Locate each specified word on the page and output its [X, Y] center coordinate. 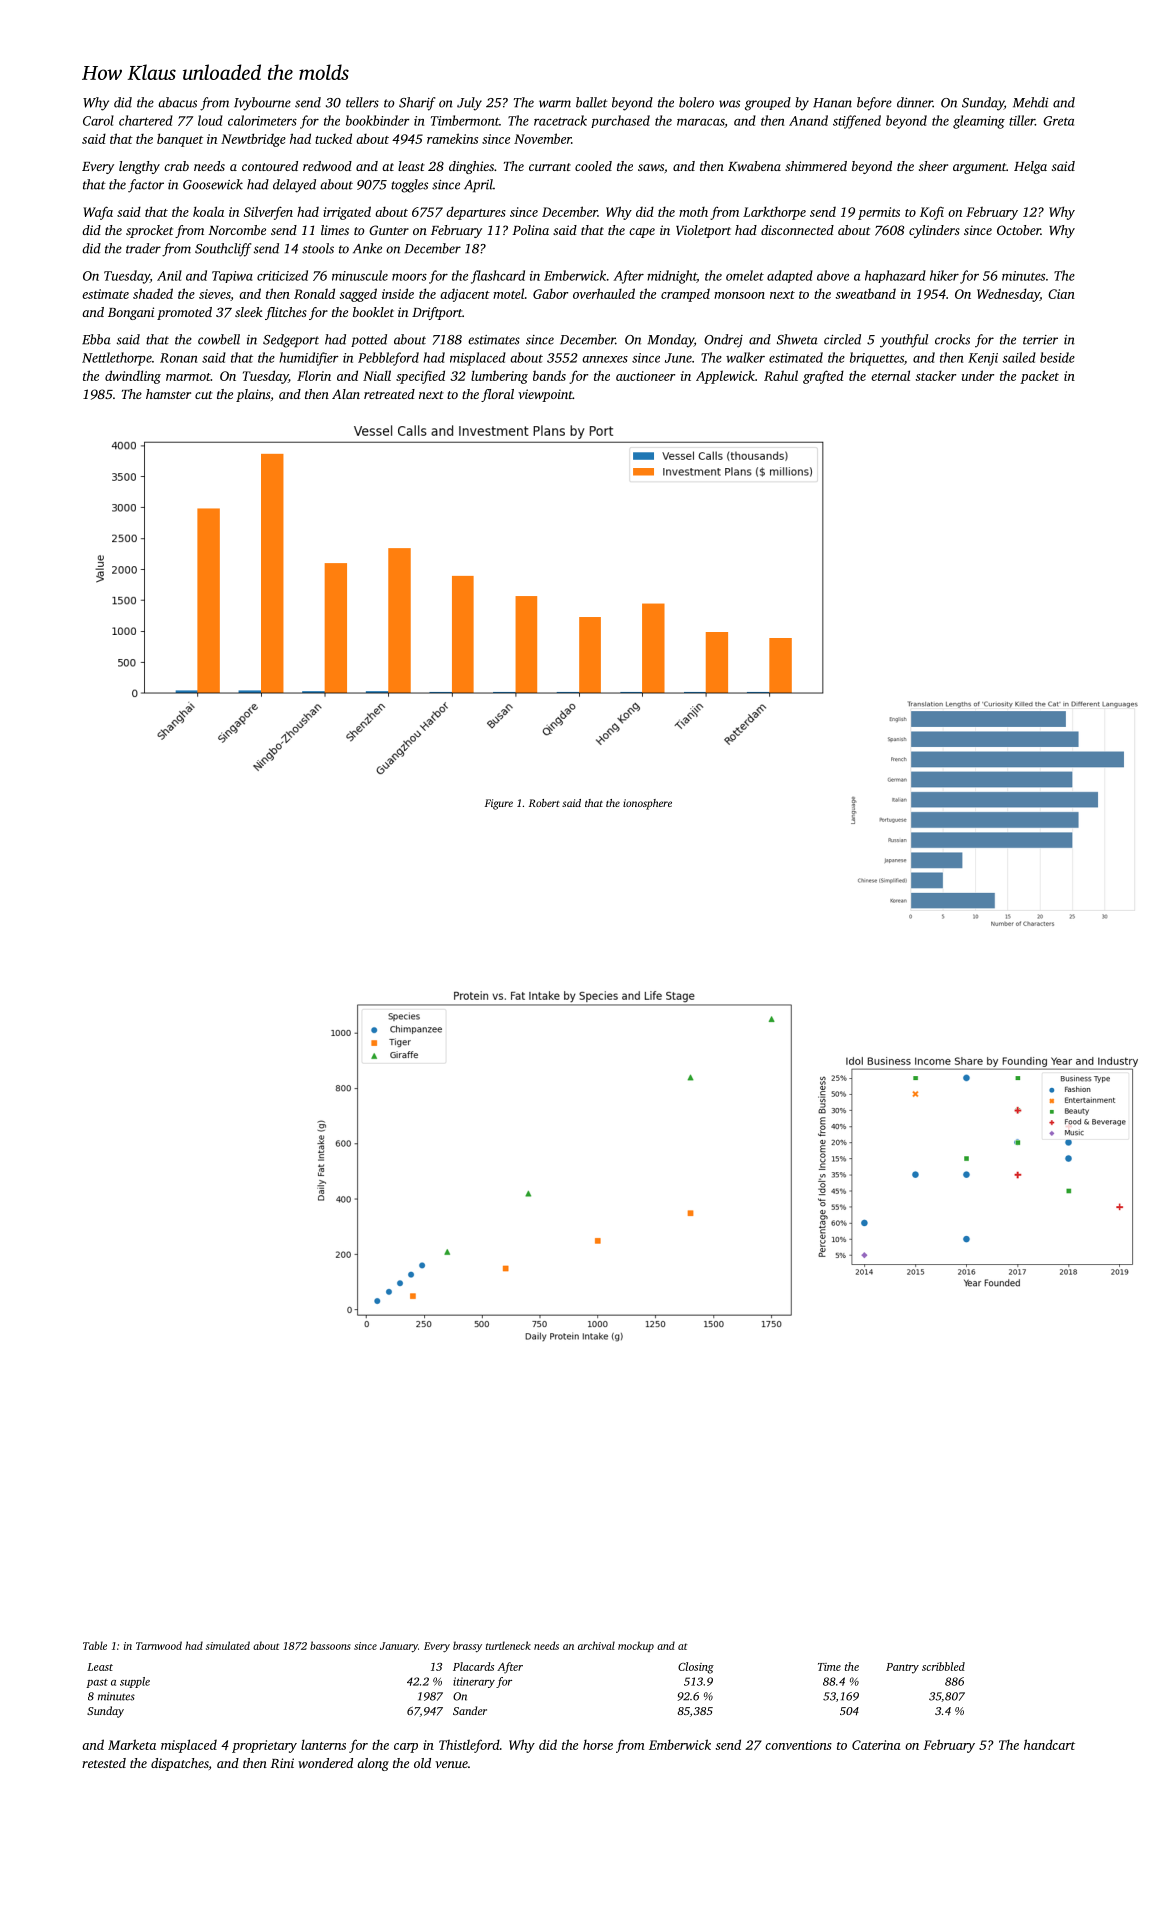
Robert [544, 803]
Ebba [96, 339]
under [978, 375]
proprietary [264, 1746]
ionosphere [647, 804]
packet [1039, 377]
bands [549, 375]
